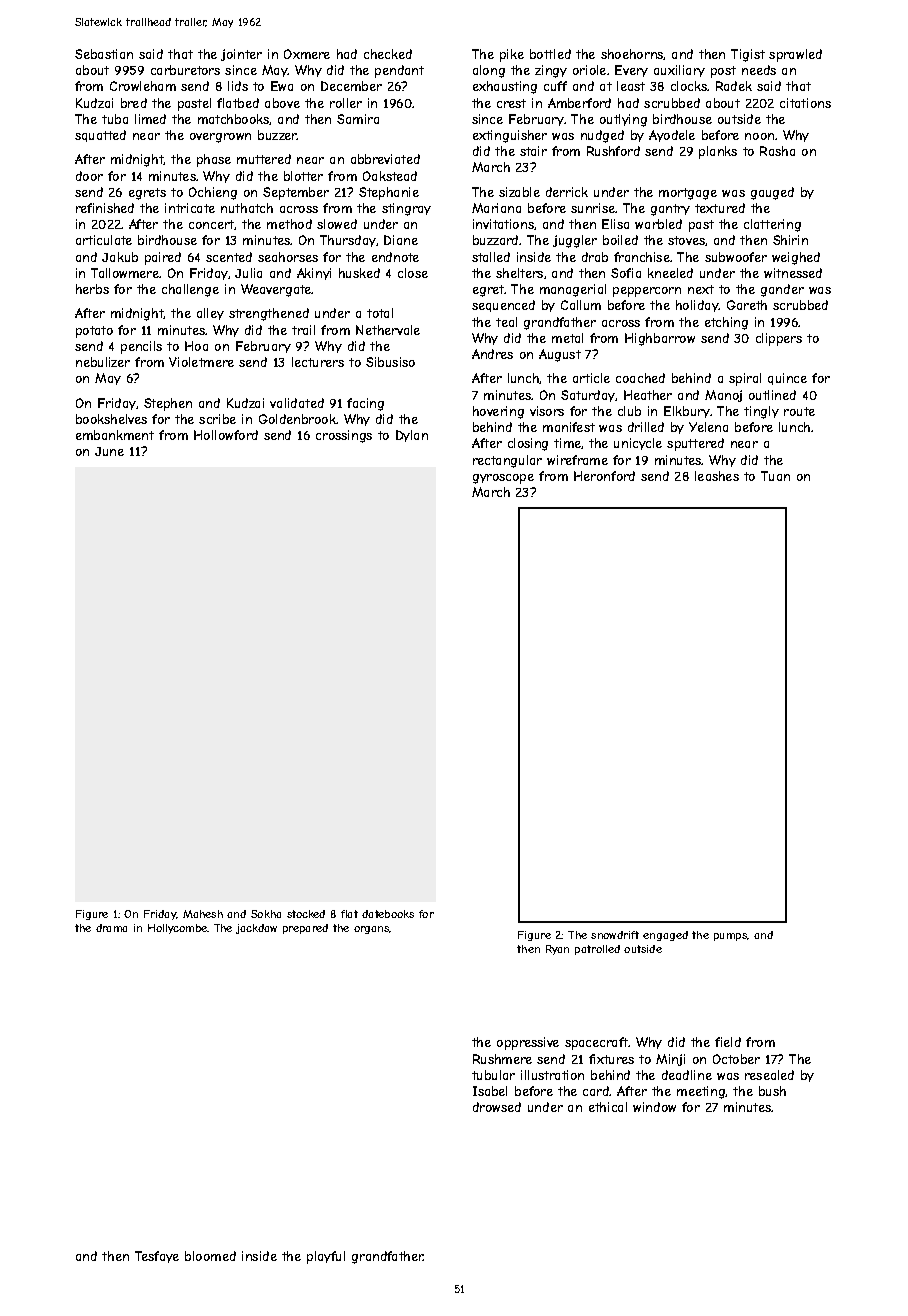  What do you see at coordinates (597, 950) in the screenshot?
I see `patrolled` at bounding box center [597, 950].
